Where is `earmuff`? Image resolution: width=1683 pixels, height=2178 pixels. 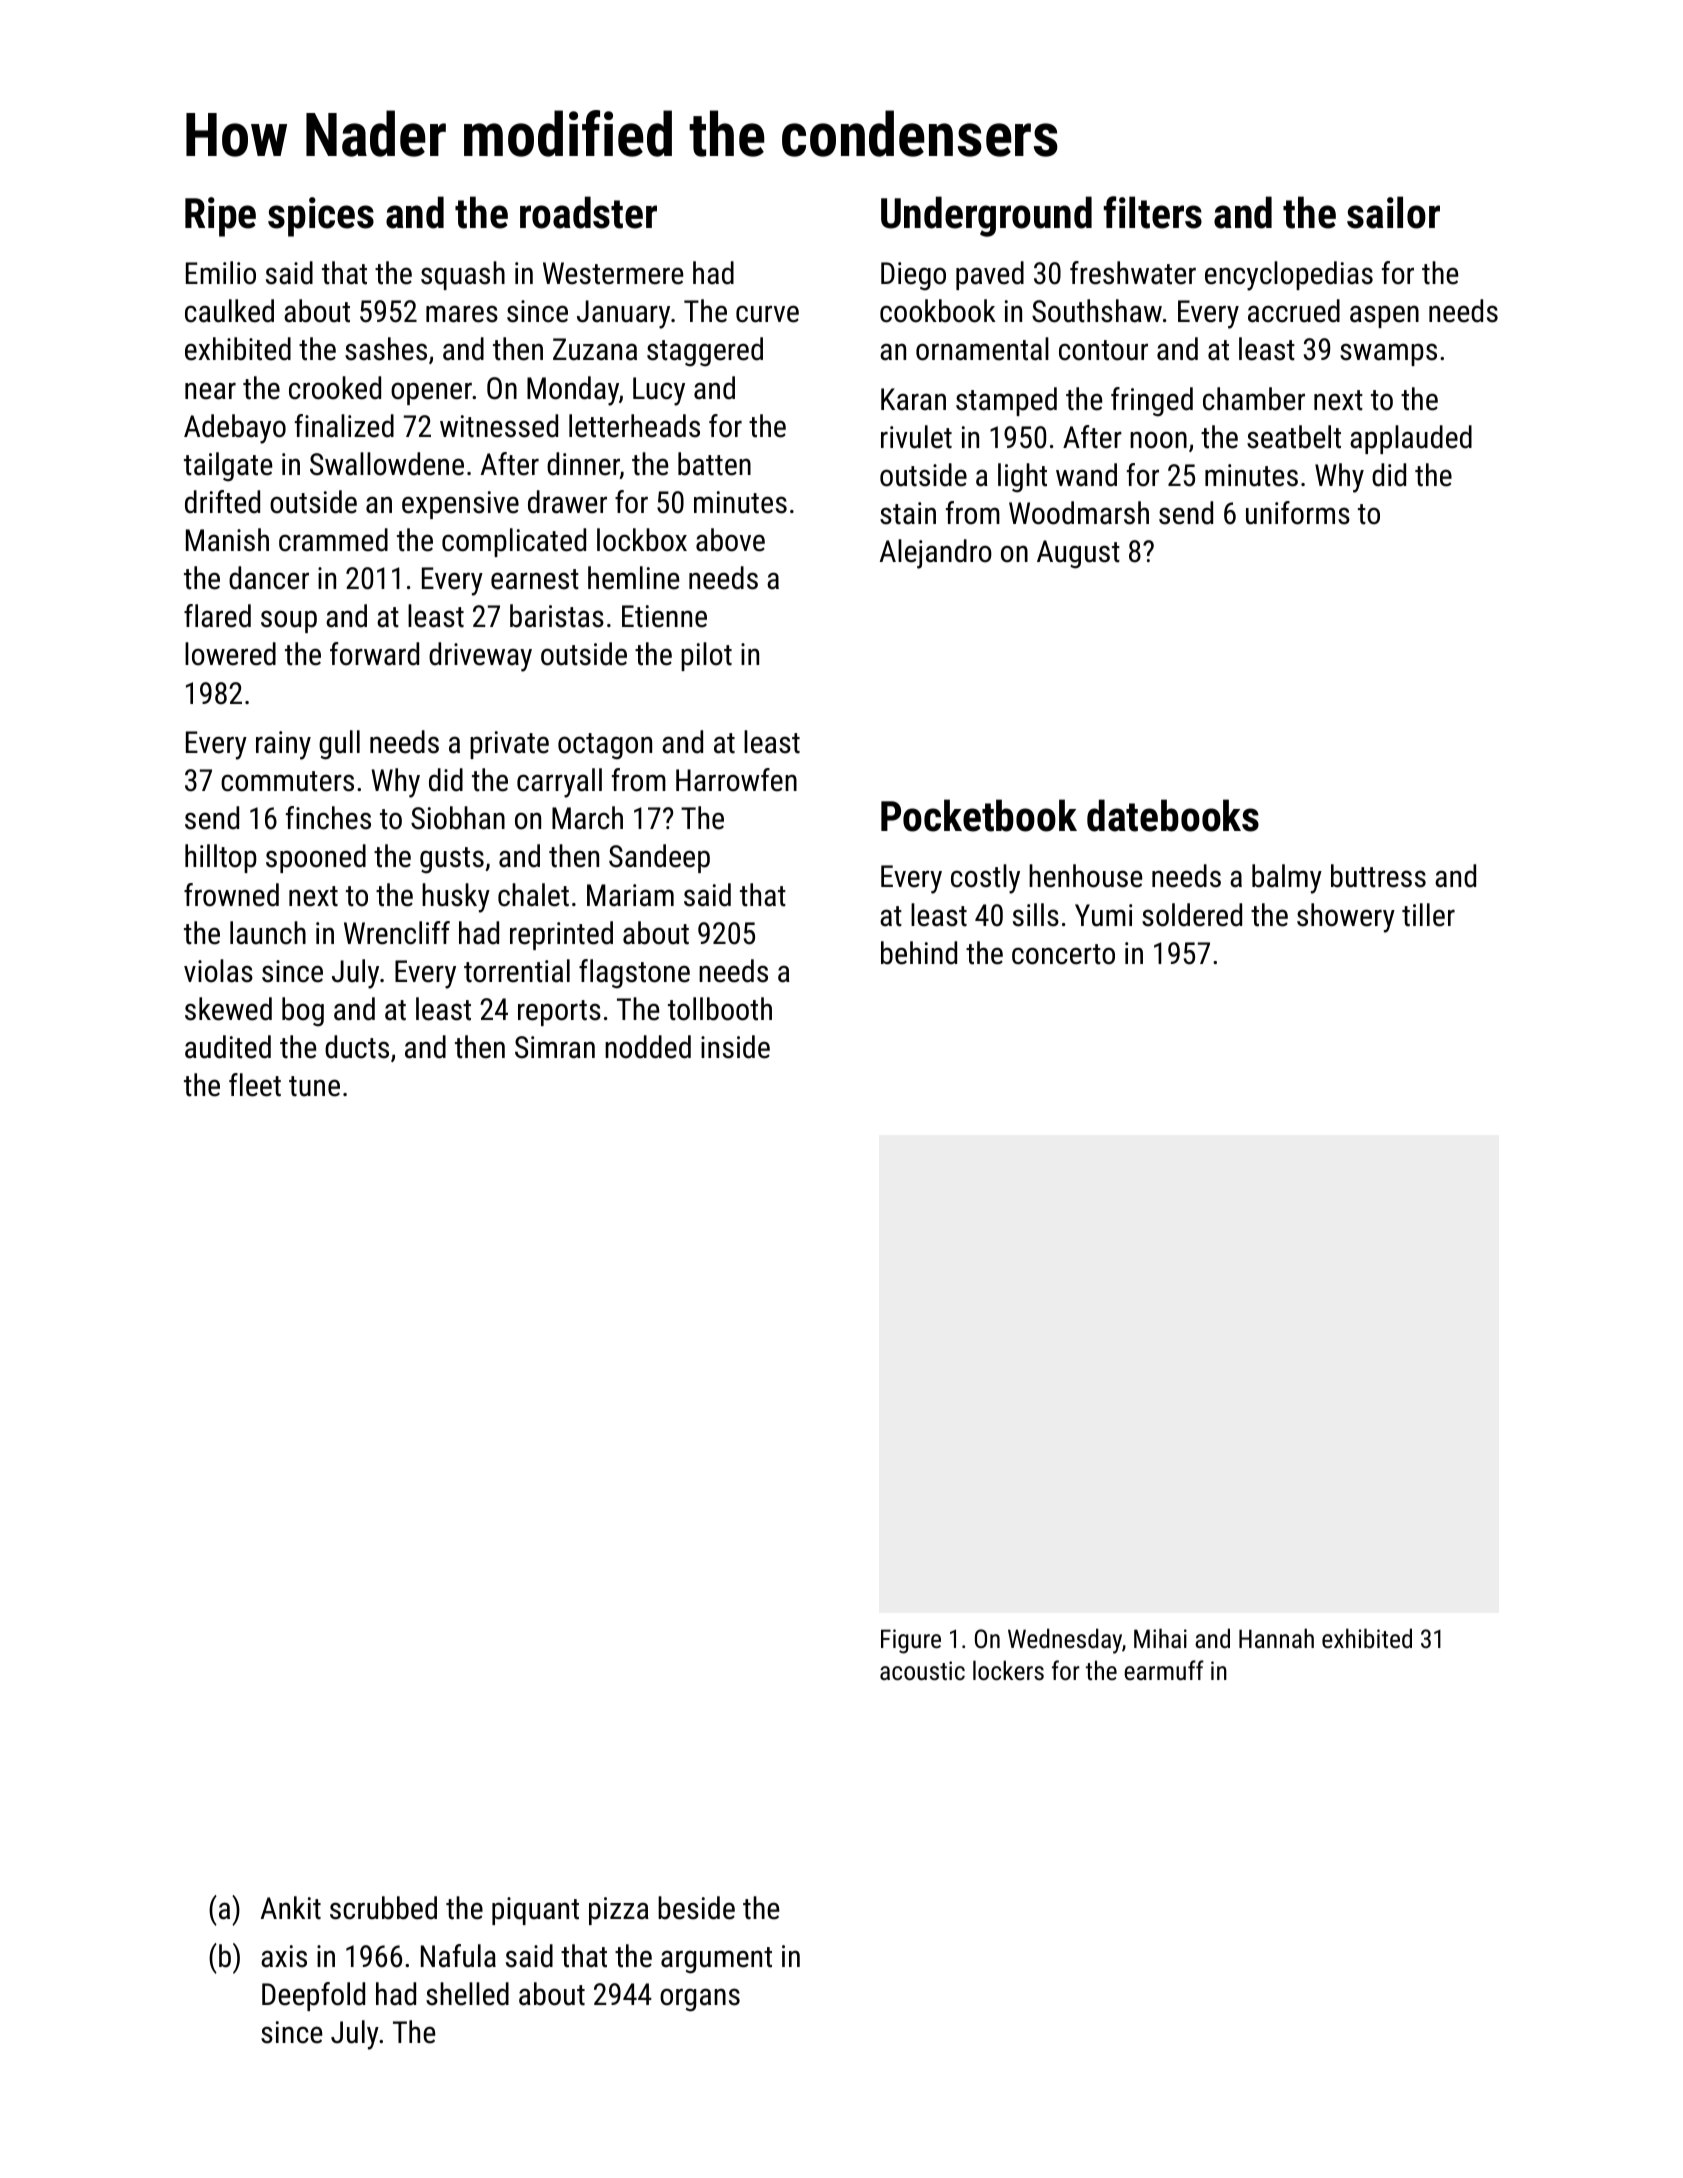
earmuff is located at coordinates (1164, 1670).
